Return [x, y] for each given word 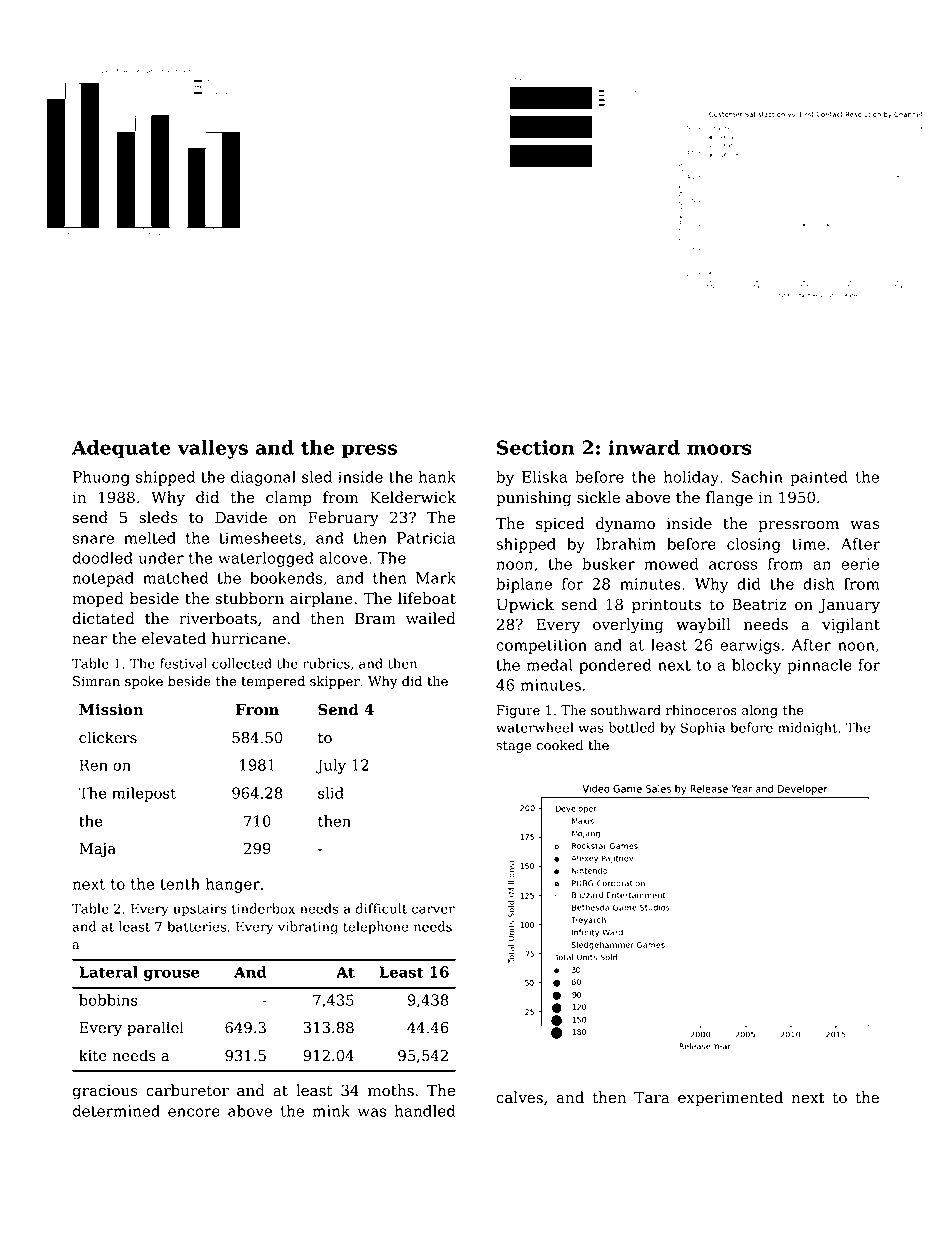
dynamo [625, 525]
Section [536, 447]
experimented [730, 1098]
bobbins [108, 1000]
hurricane [249, 638]
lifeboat [427, 598]
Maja [97, 850]
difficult [381, 908]
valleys [212, 449]
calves [519, 1097]
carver [433, 910]
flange [729, 499]
